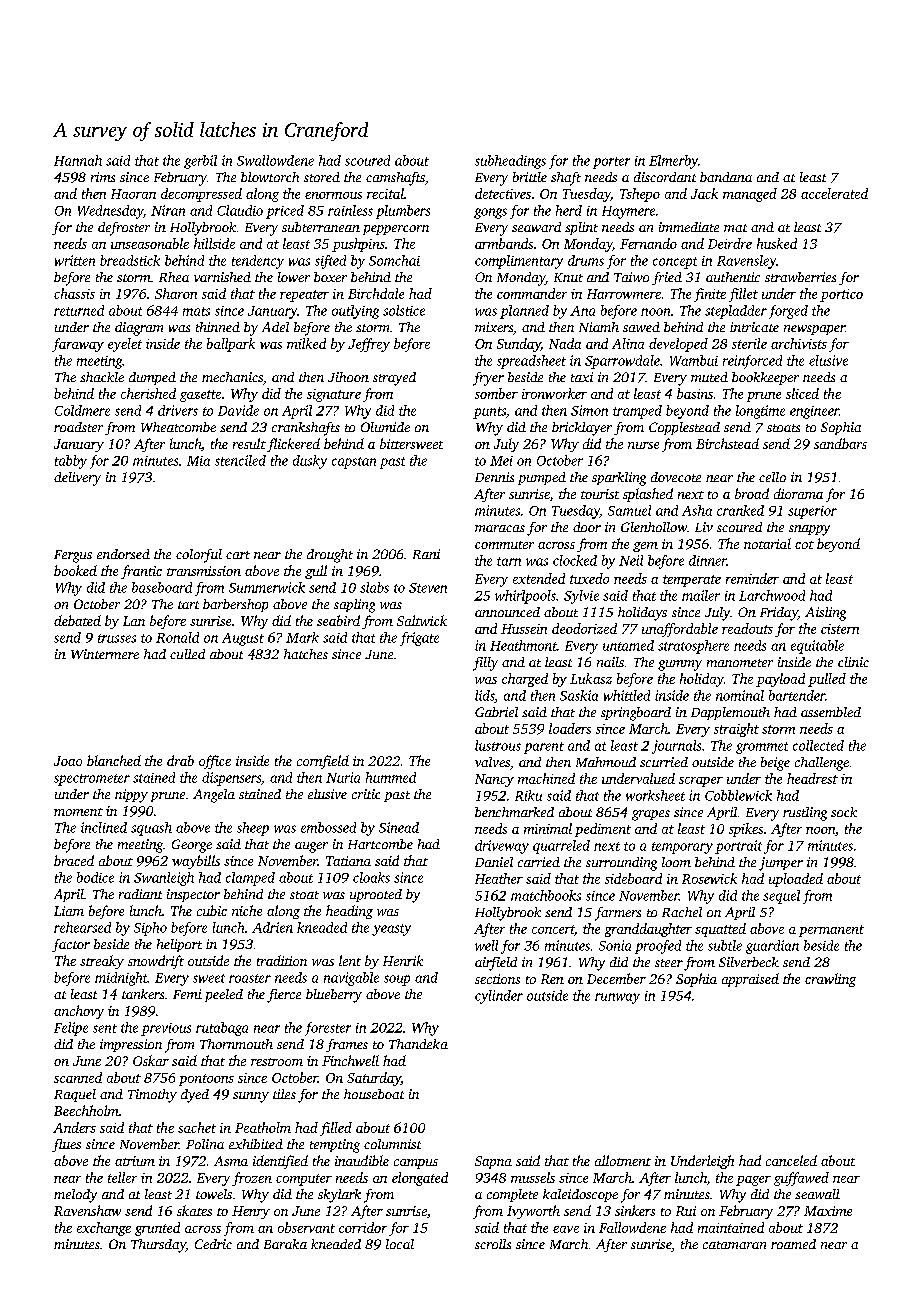 The width and height of the screenshot is (924, 1308). What do you see at coordinates (330, 556) in the screenshot?
I see `drought` at bounding box center [330, 556].
